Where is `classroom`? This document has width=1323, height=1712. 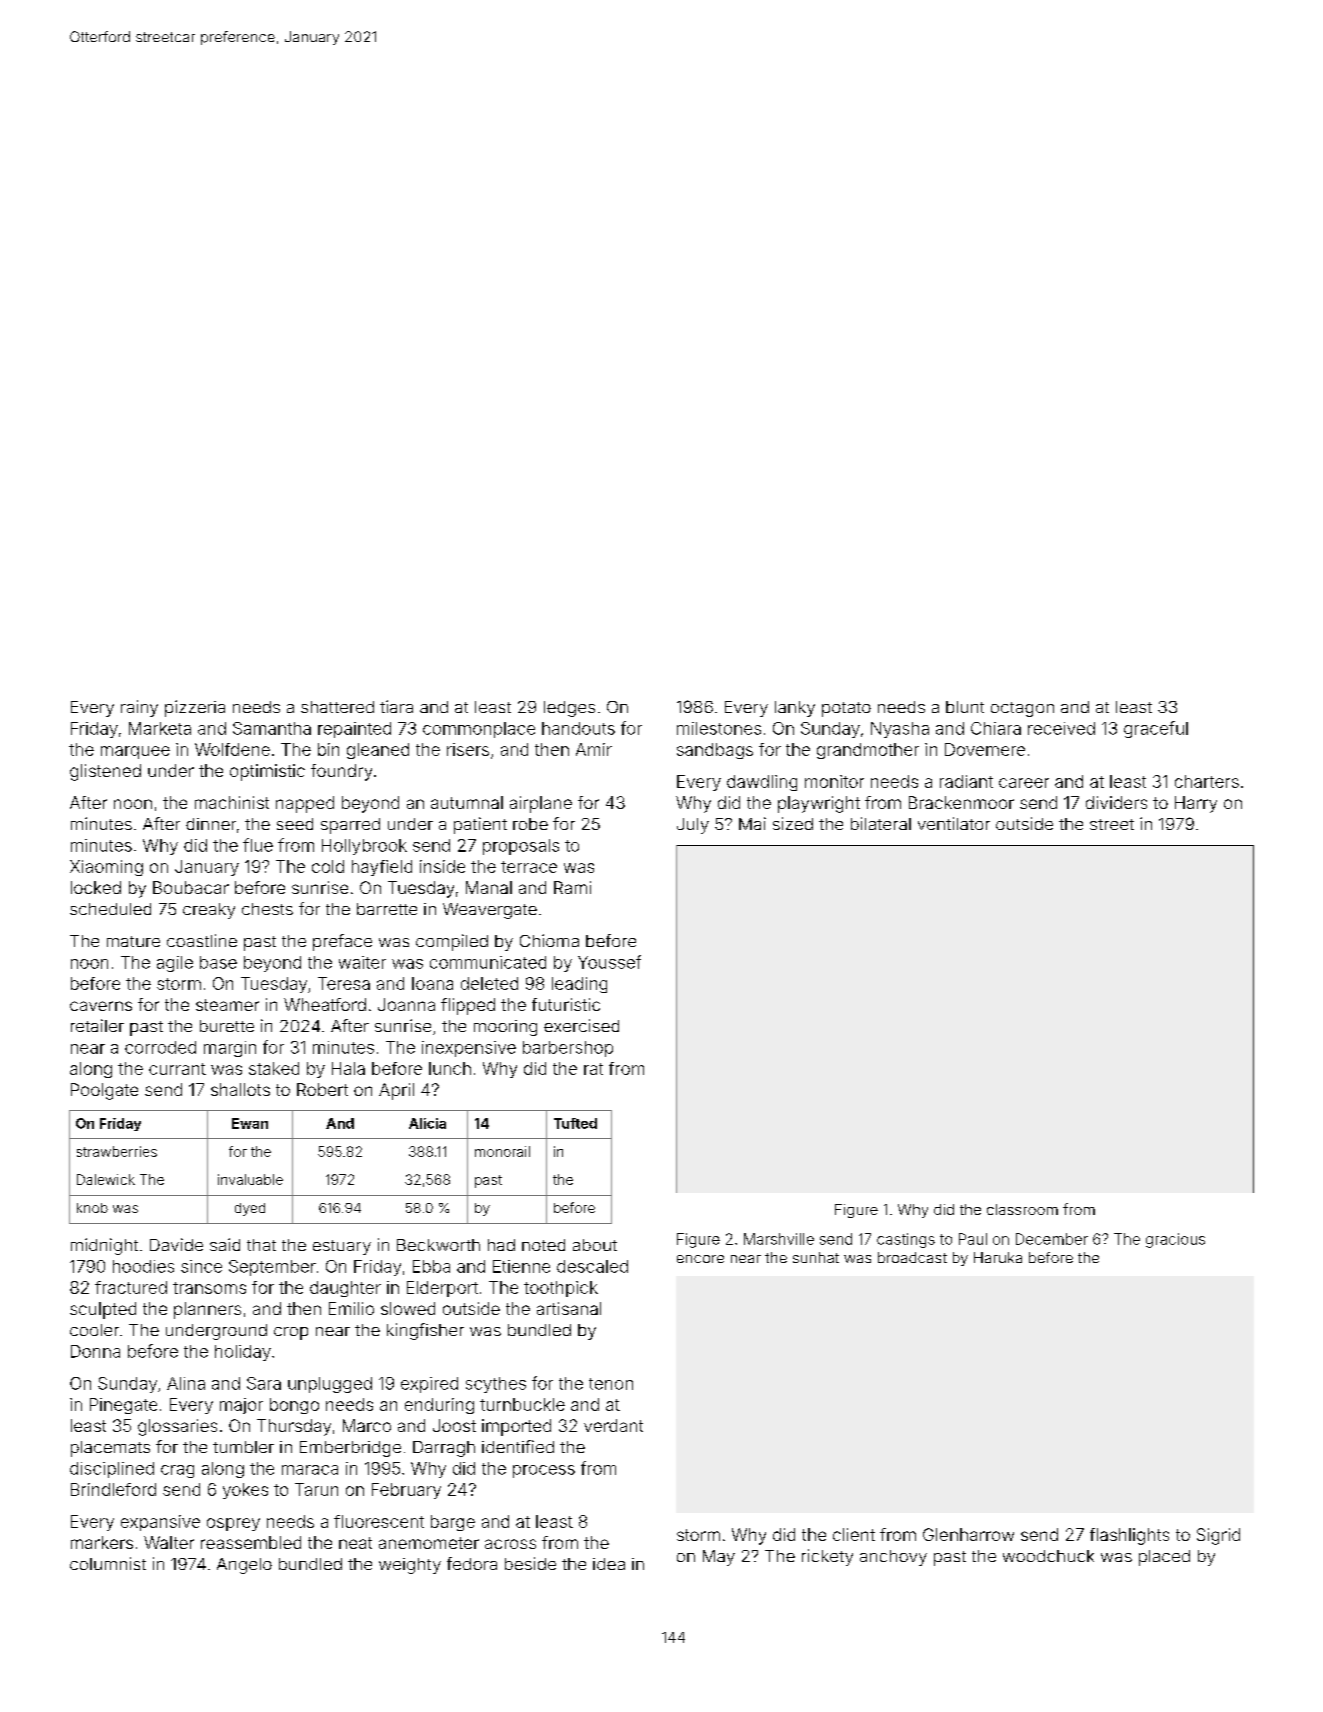
classroom is located at coordinates (1022, 1209).
